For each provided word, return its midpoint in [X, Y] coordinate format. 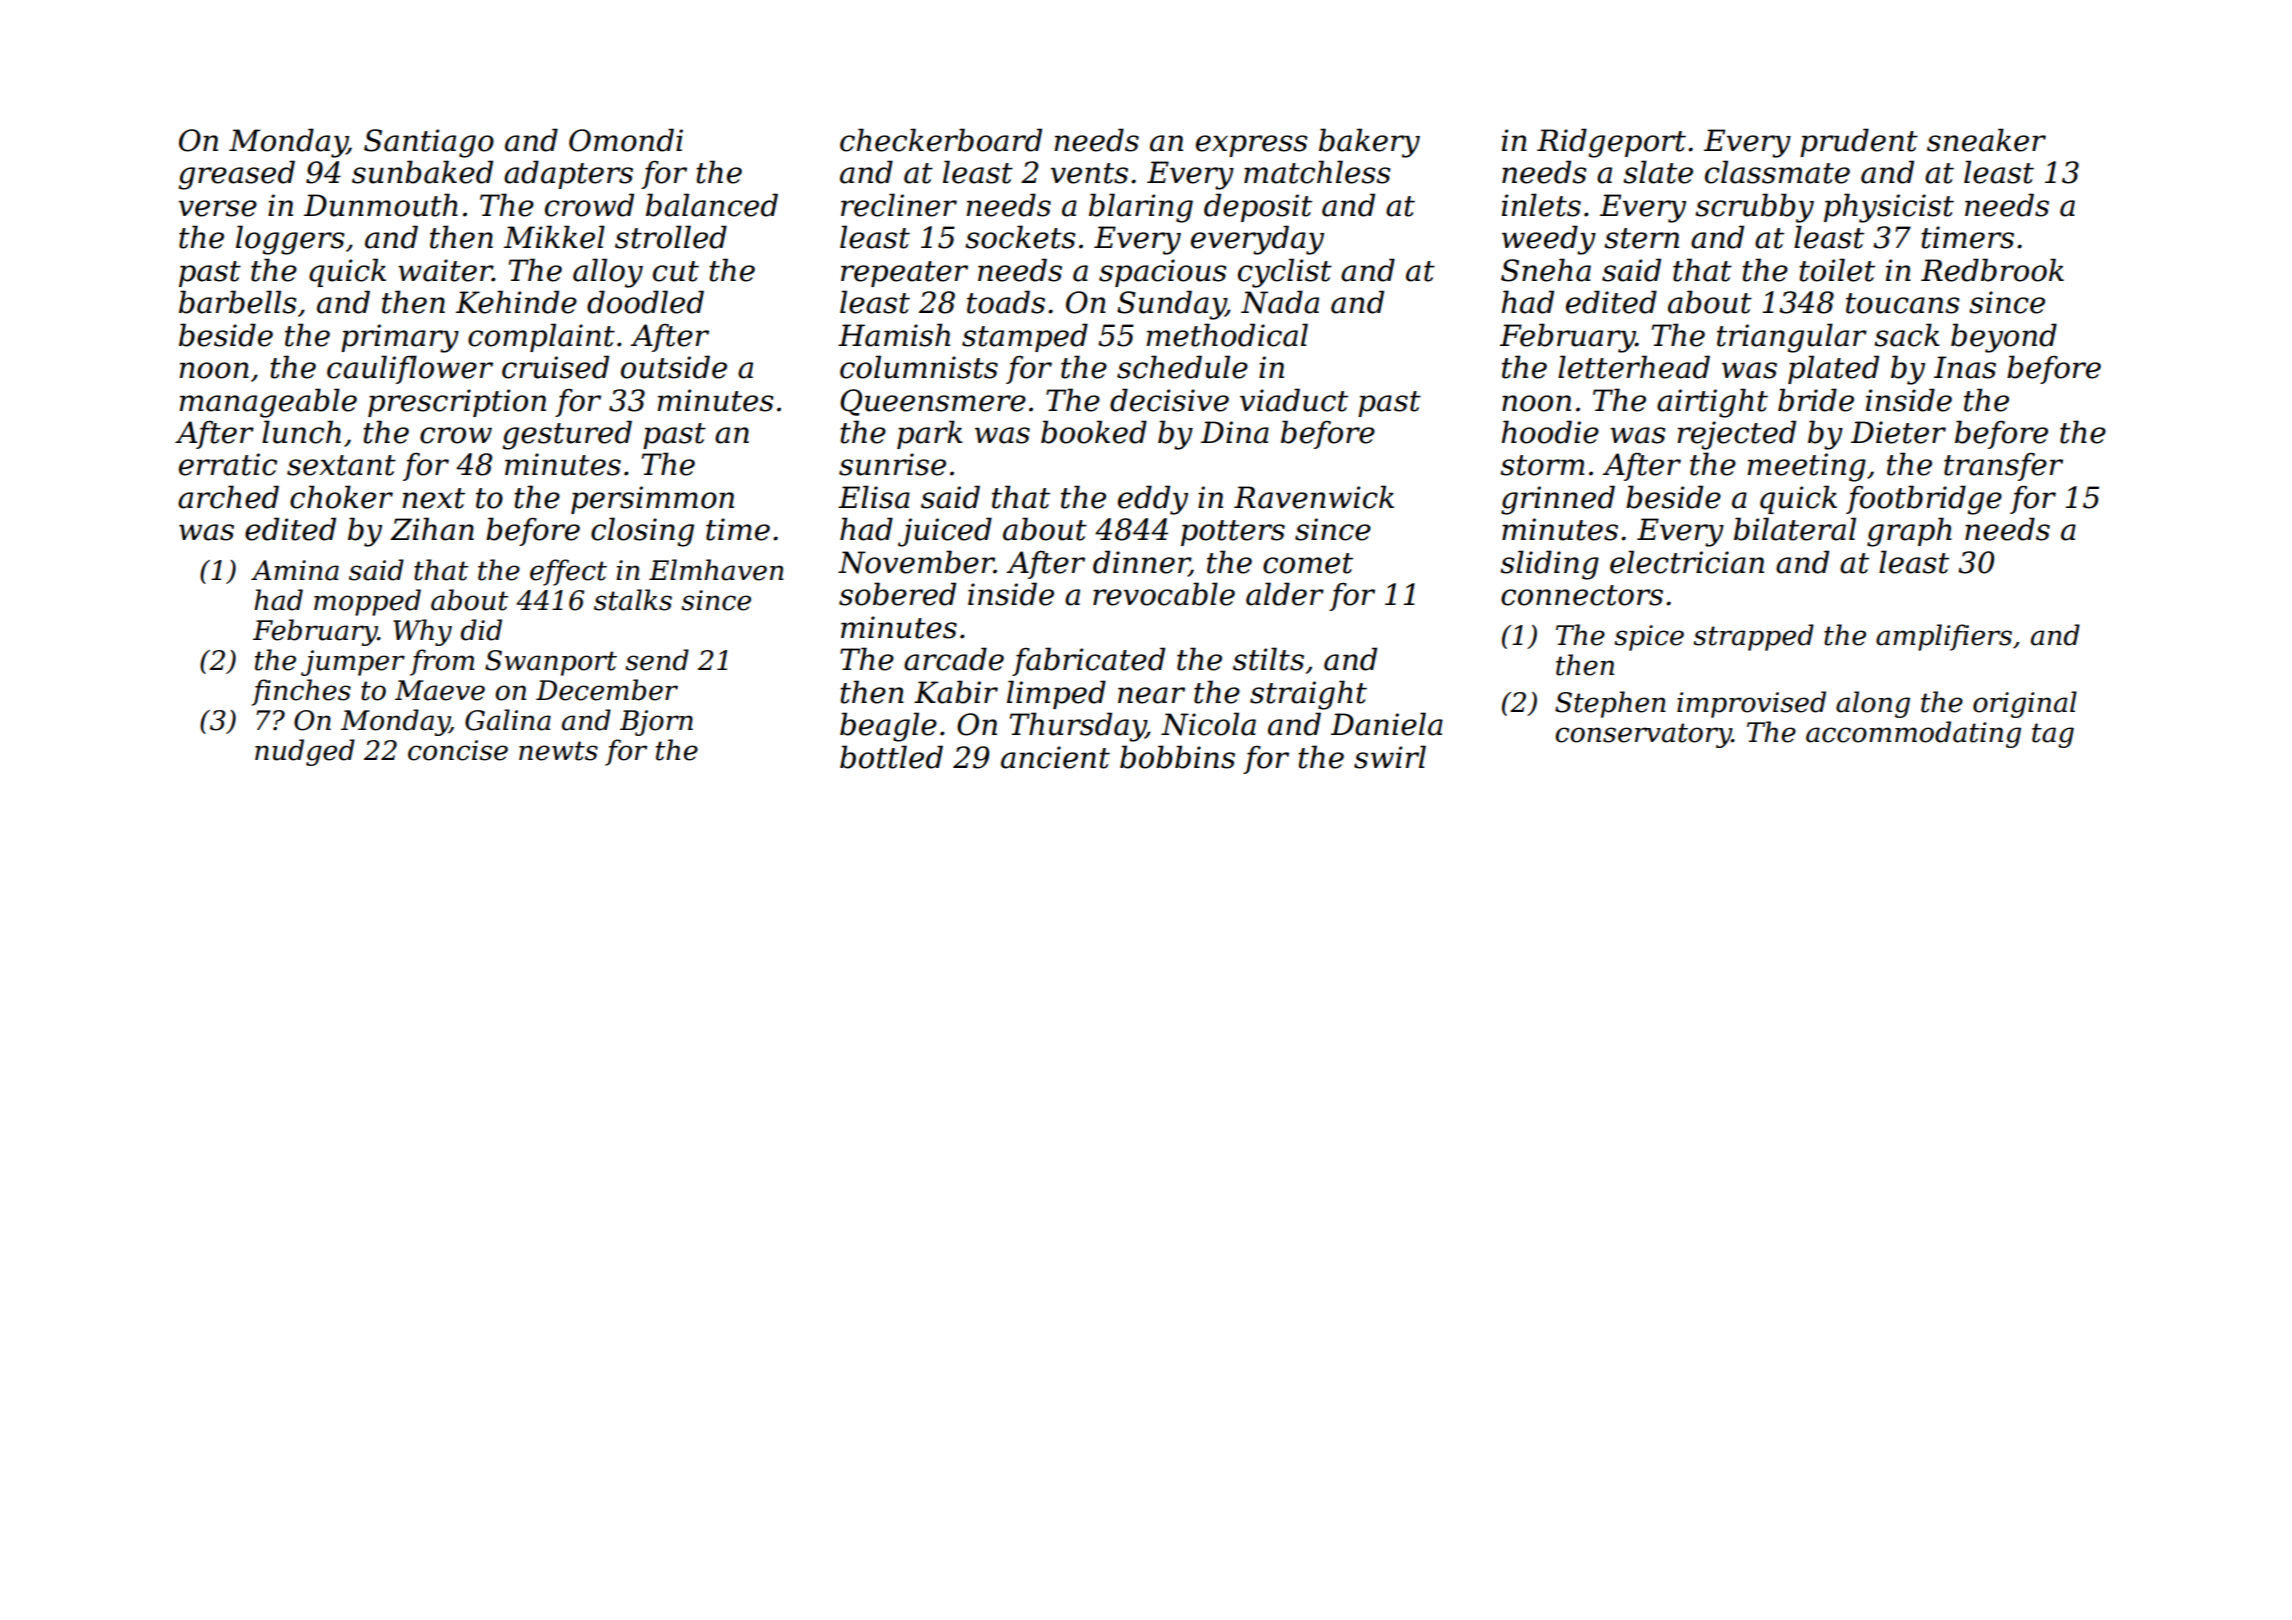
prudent [1859, 142]
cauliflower [410, 369]
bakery [1369, 143]
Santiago [429, 143]
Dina [1235, 432]
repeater [904, 274]
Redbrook [1992, 270]
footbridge [1924, 500]
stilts [1268, 659]
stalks [633, 600]
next [433, 498]
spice [1649, 638]
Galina [508, 720]
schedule [1182, 367]
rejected [1736, 435]
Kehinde [516, 302]
